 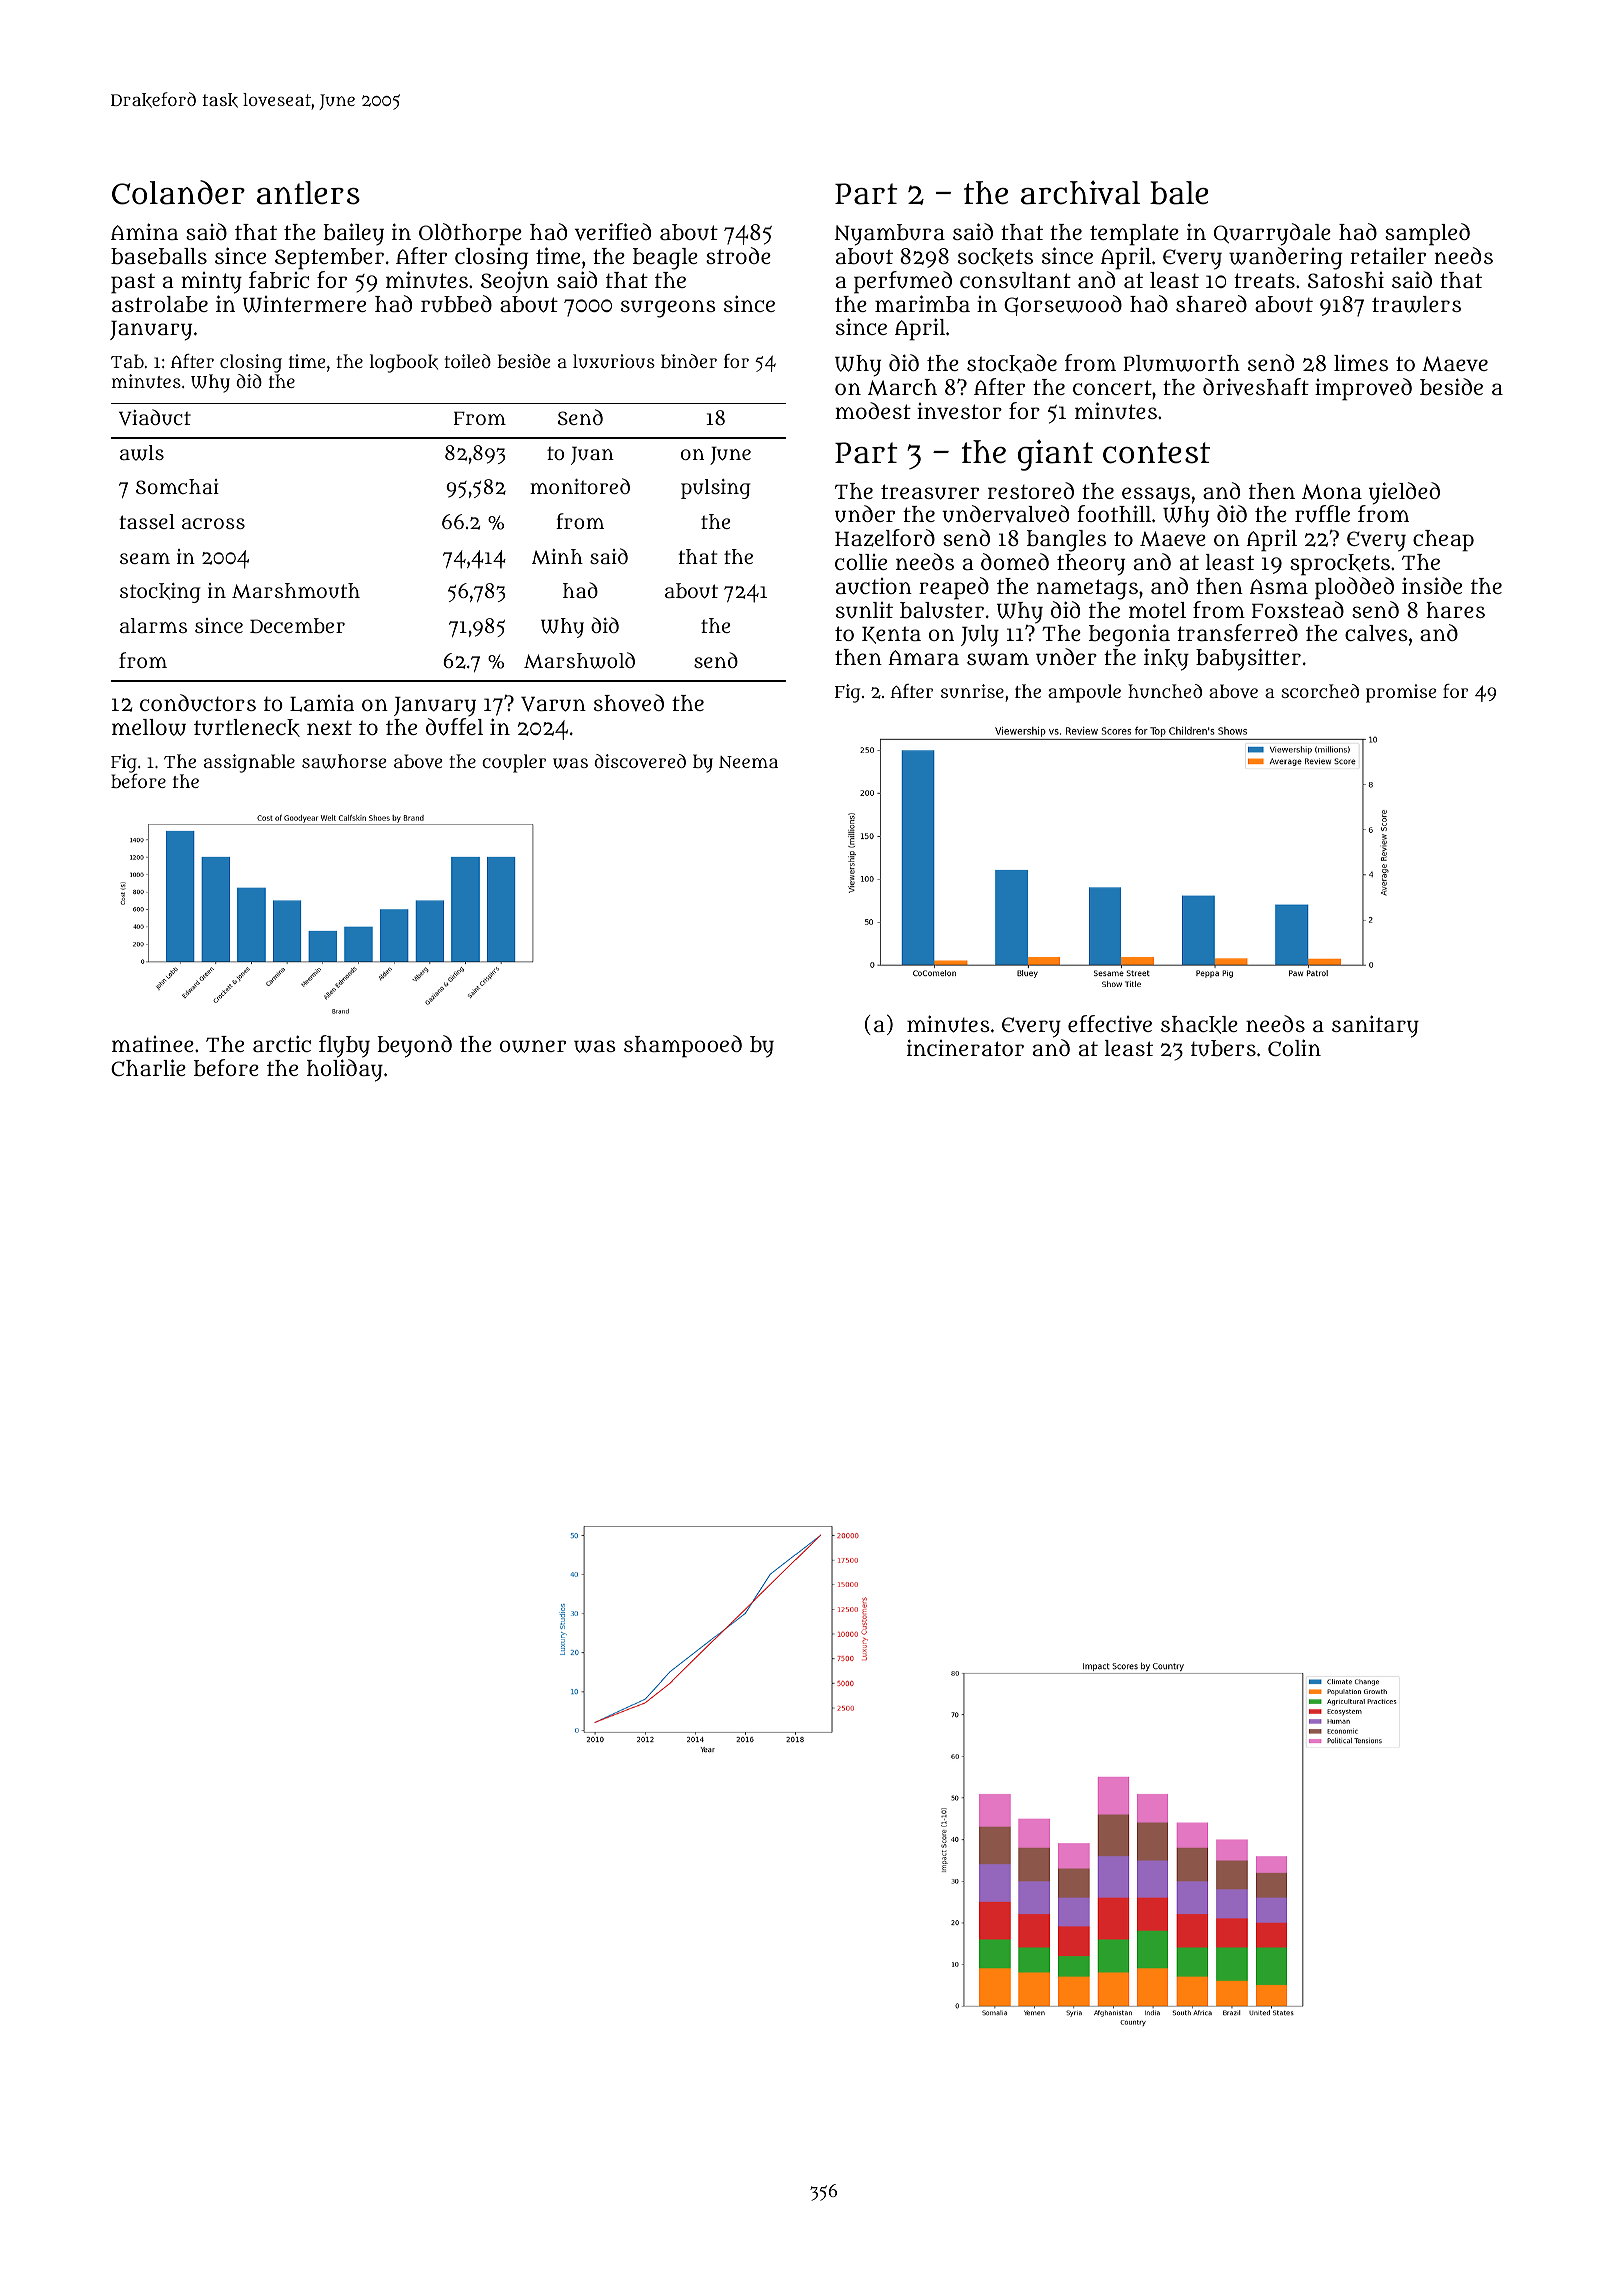 I want to click on conductors, so click(x=198, y=703).
